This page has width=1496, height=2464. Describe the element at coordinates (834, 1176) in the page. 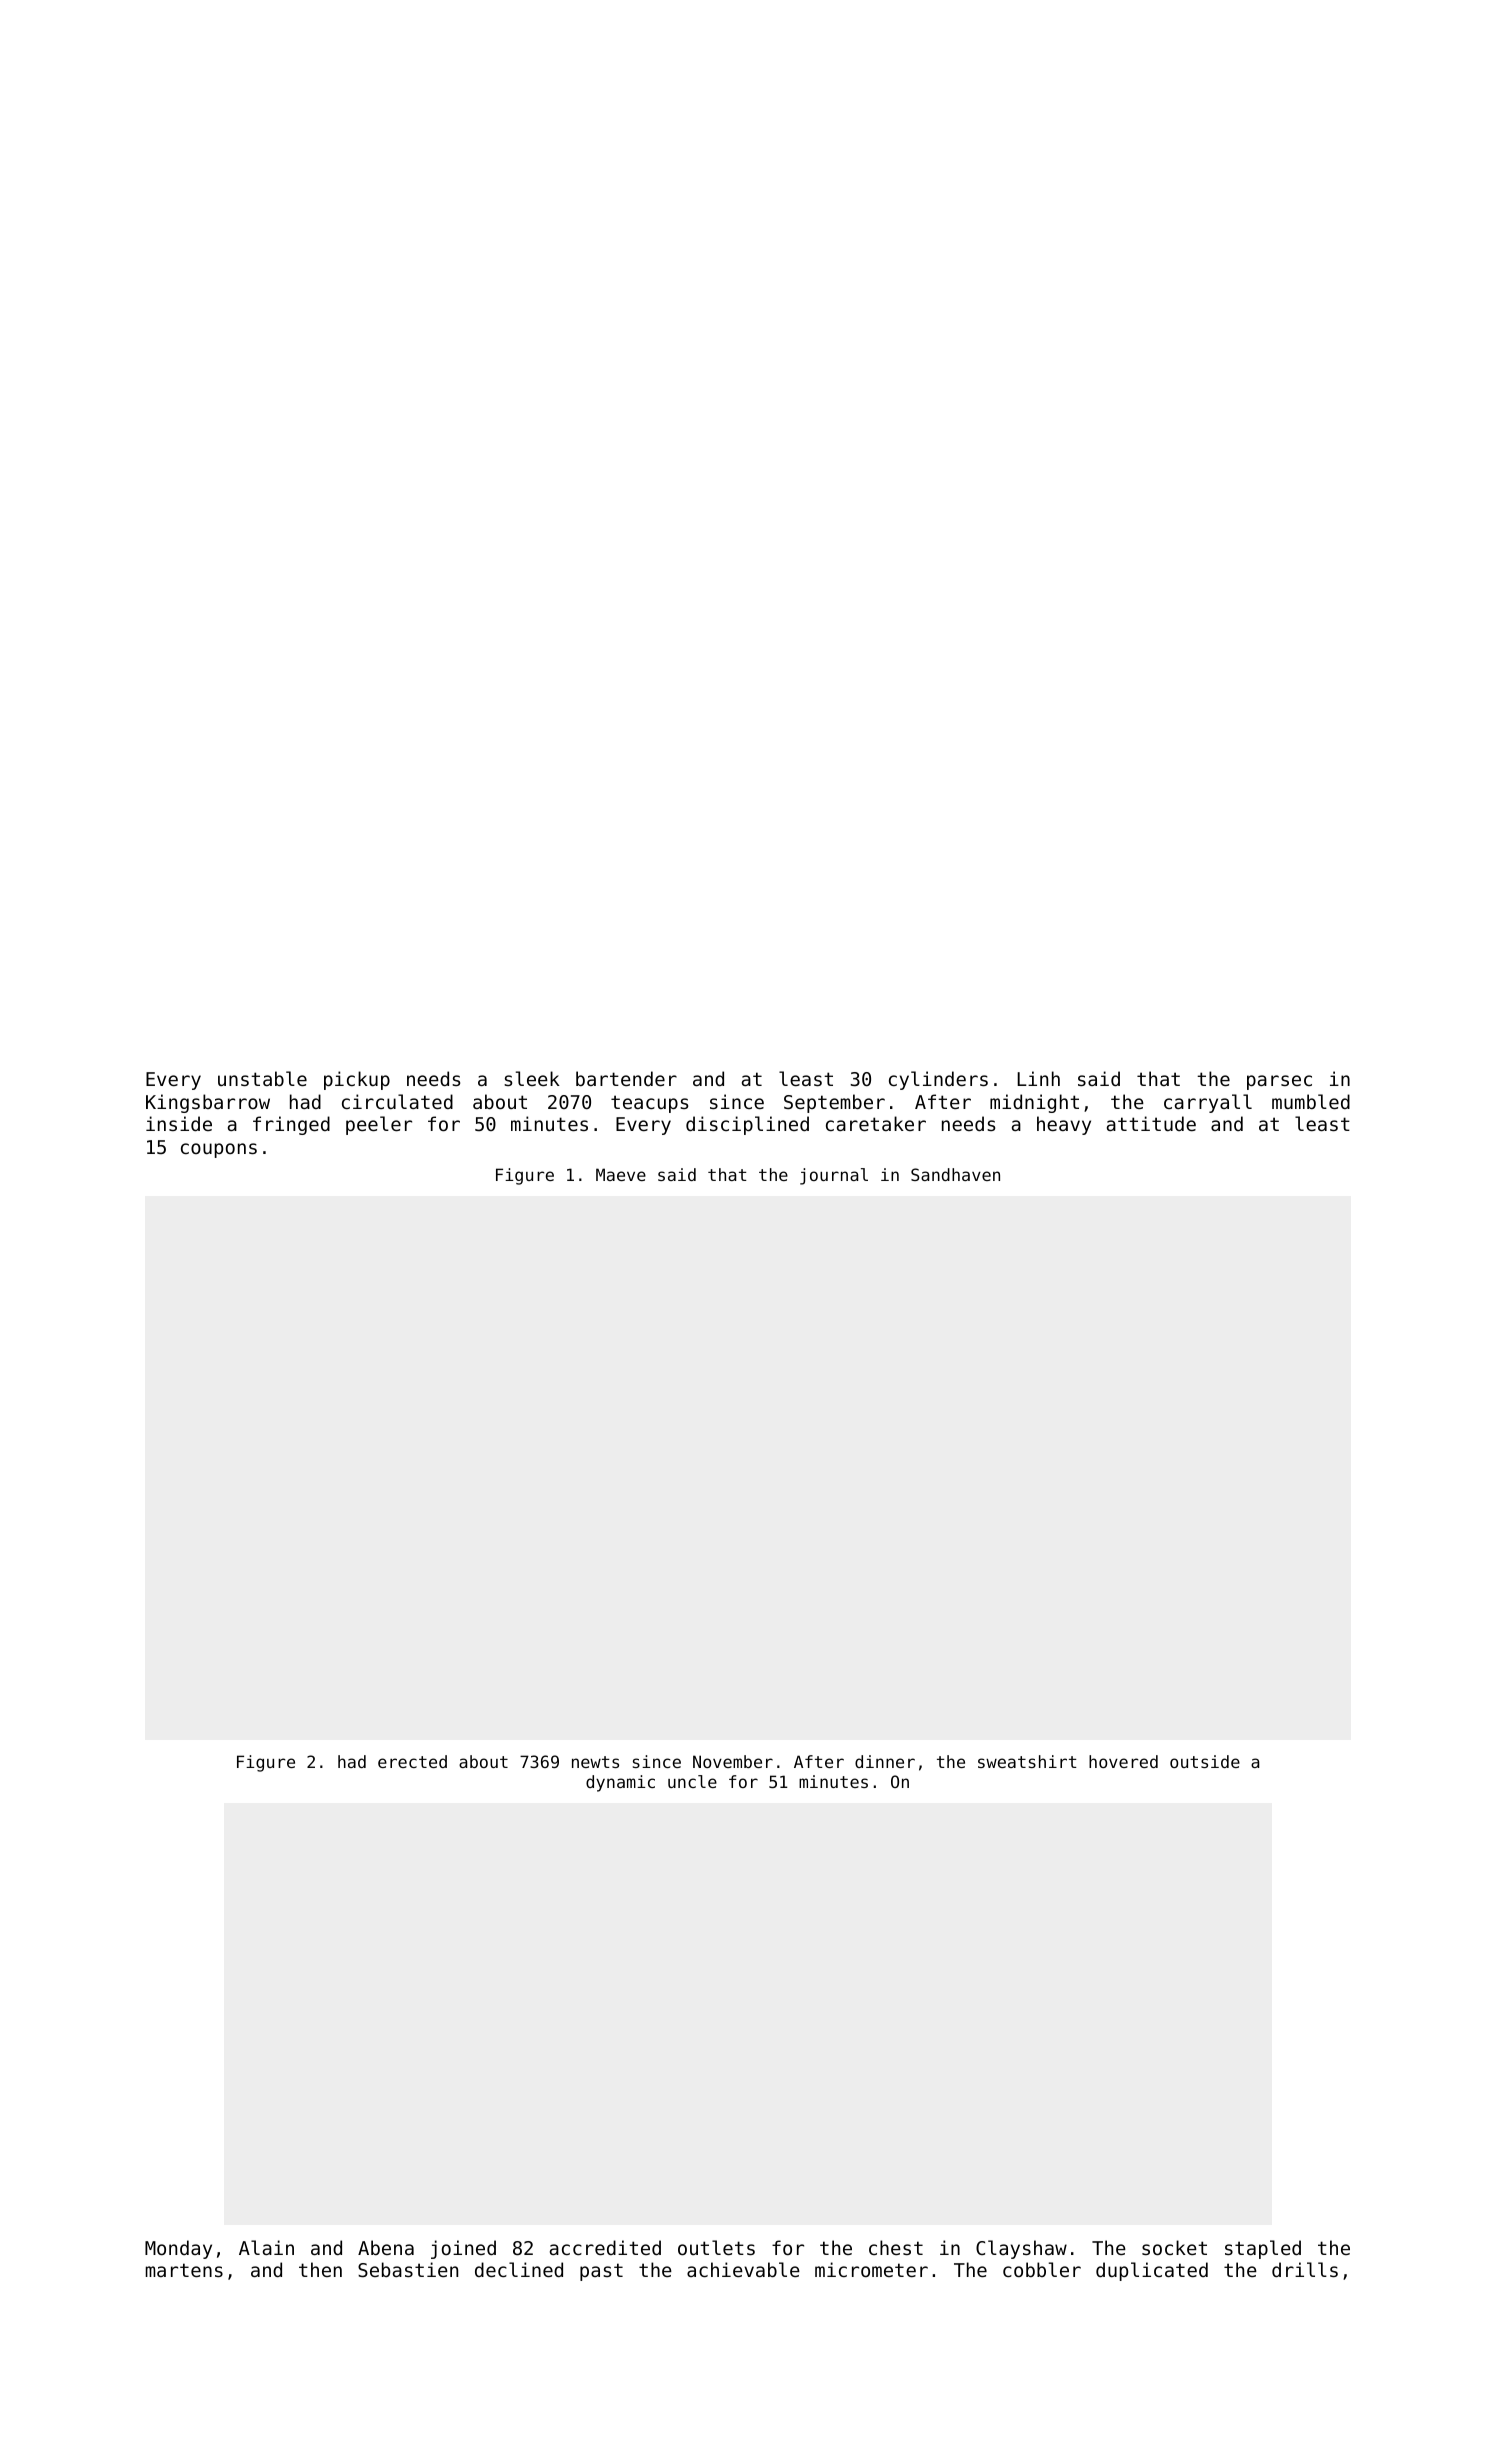

I see `journal` at that location.
